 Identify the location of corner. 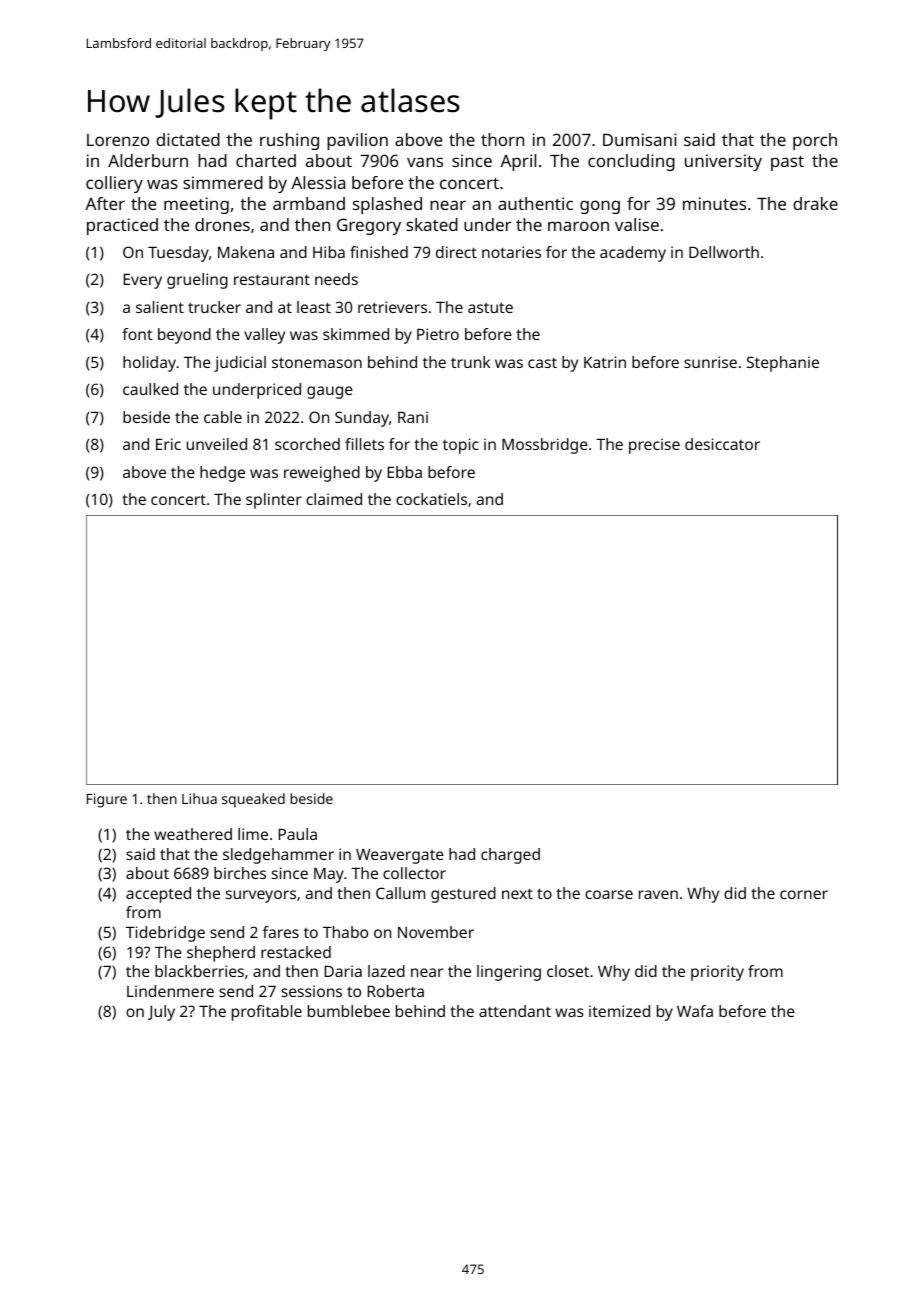
(804, 894).
